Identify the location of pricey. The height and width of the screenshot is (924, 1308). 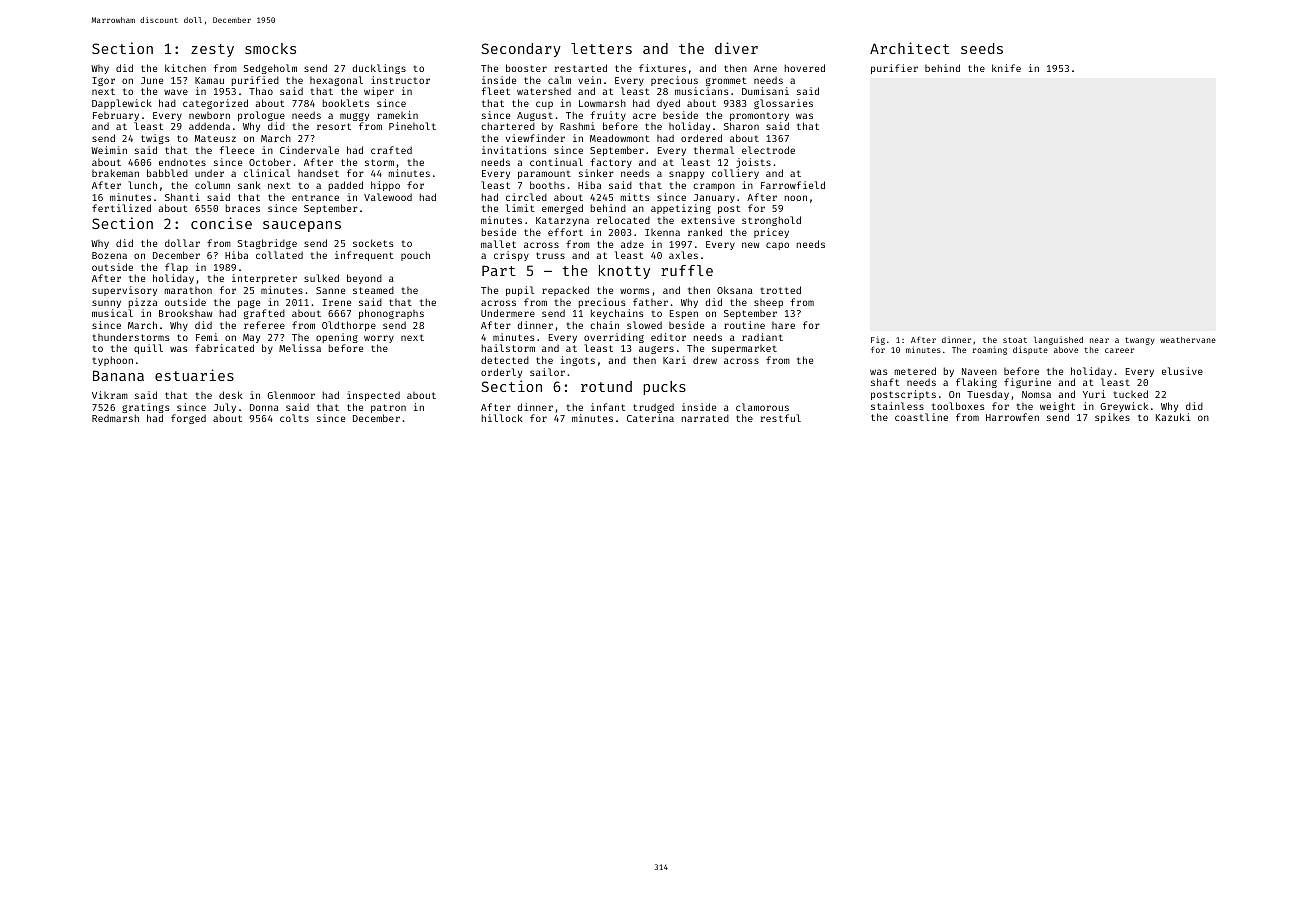
(771, 233).
